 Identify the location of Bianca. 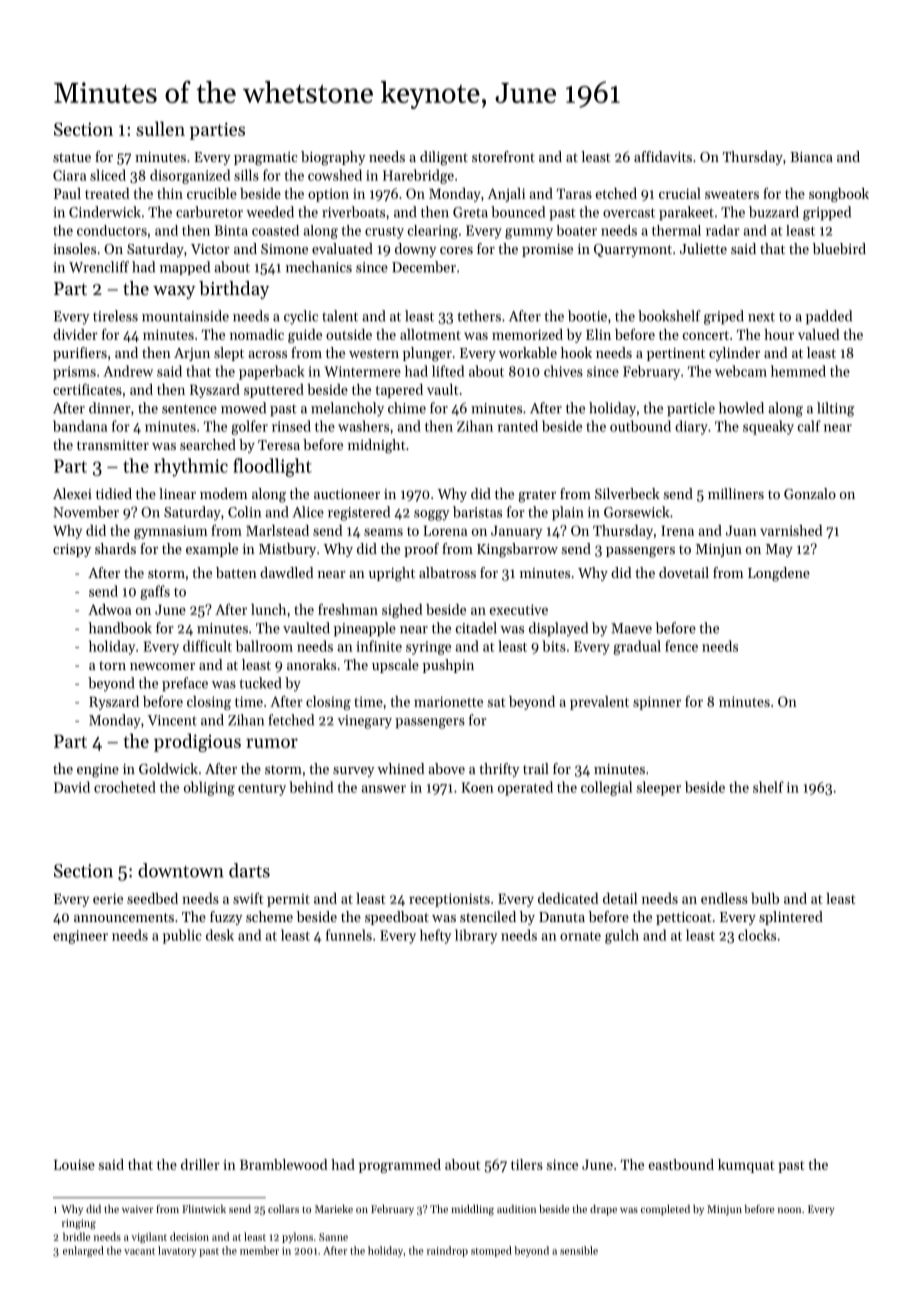
(811, 157).
